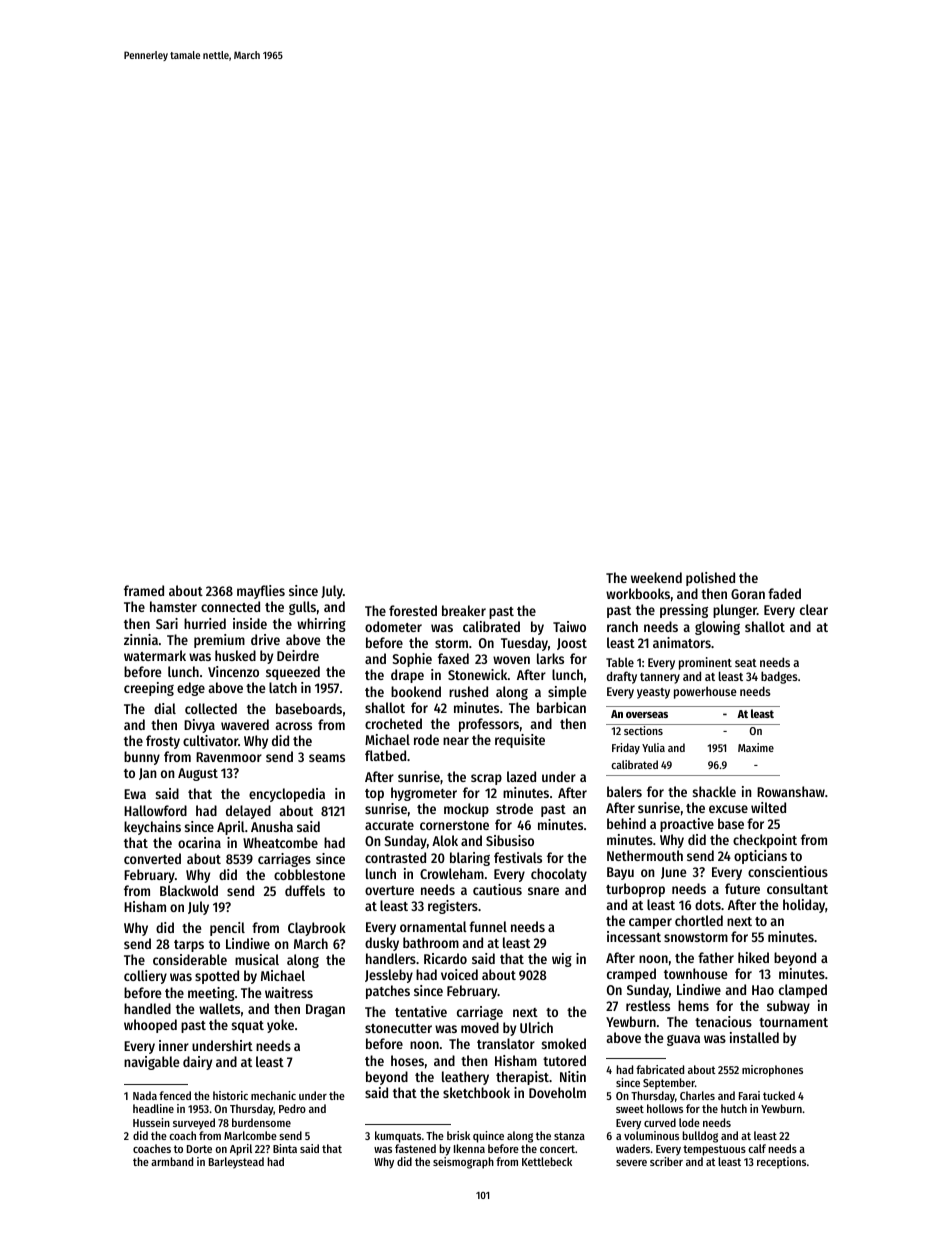 This page has width=952, height=1233. Describe the element at coordinates (150, 1026) in the page. I see `whooped` at that location.
